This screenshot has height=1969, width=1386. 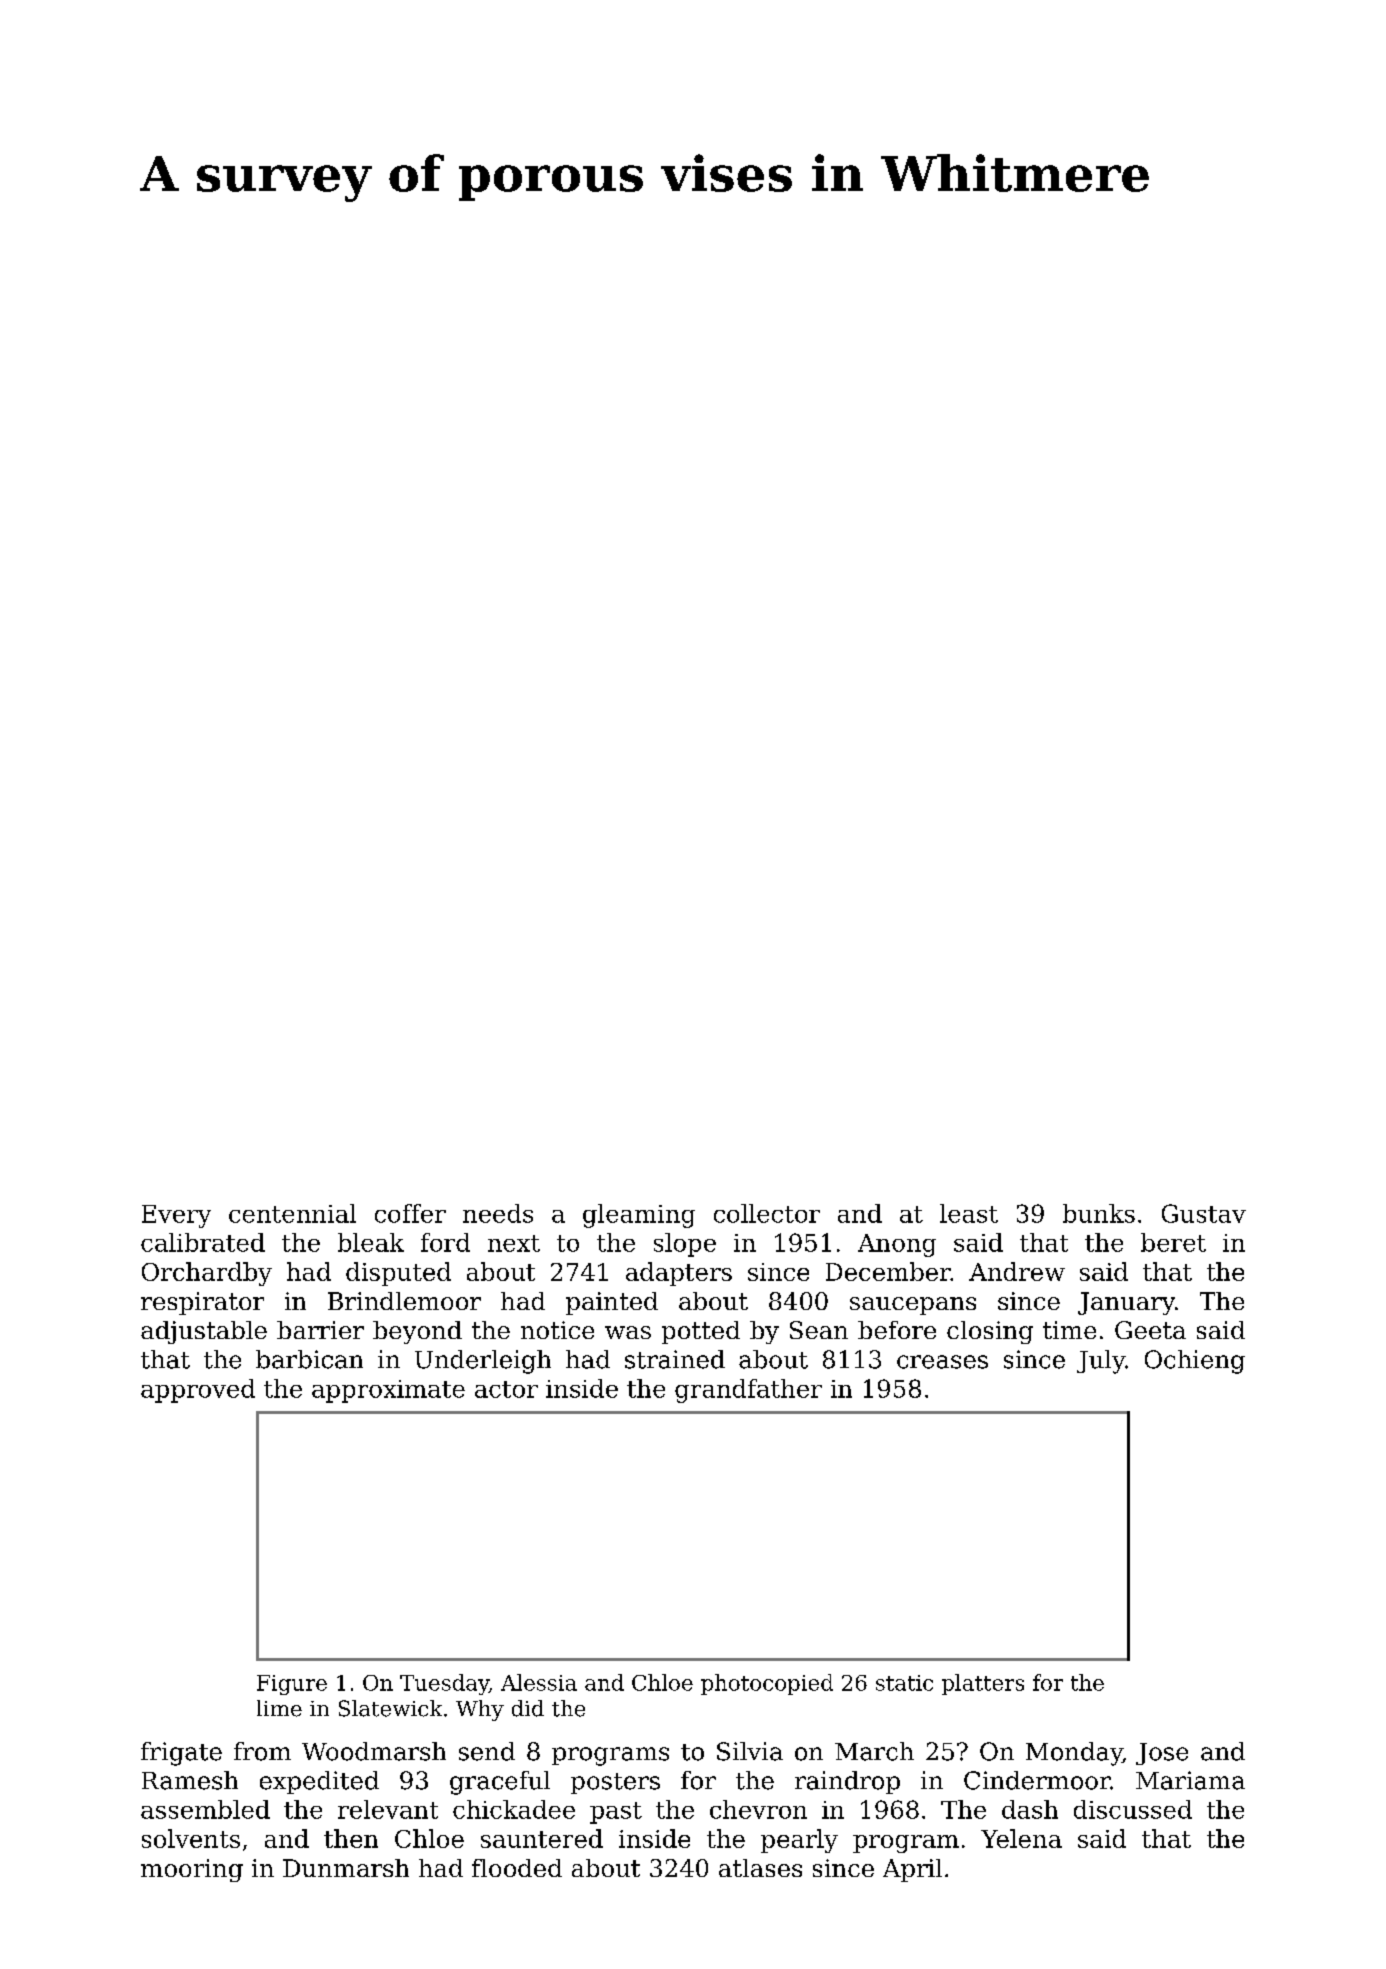 I want to click on coffer, so click(x=410, y=1213).
